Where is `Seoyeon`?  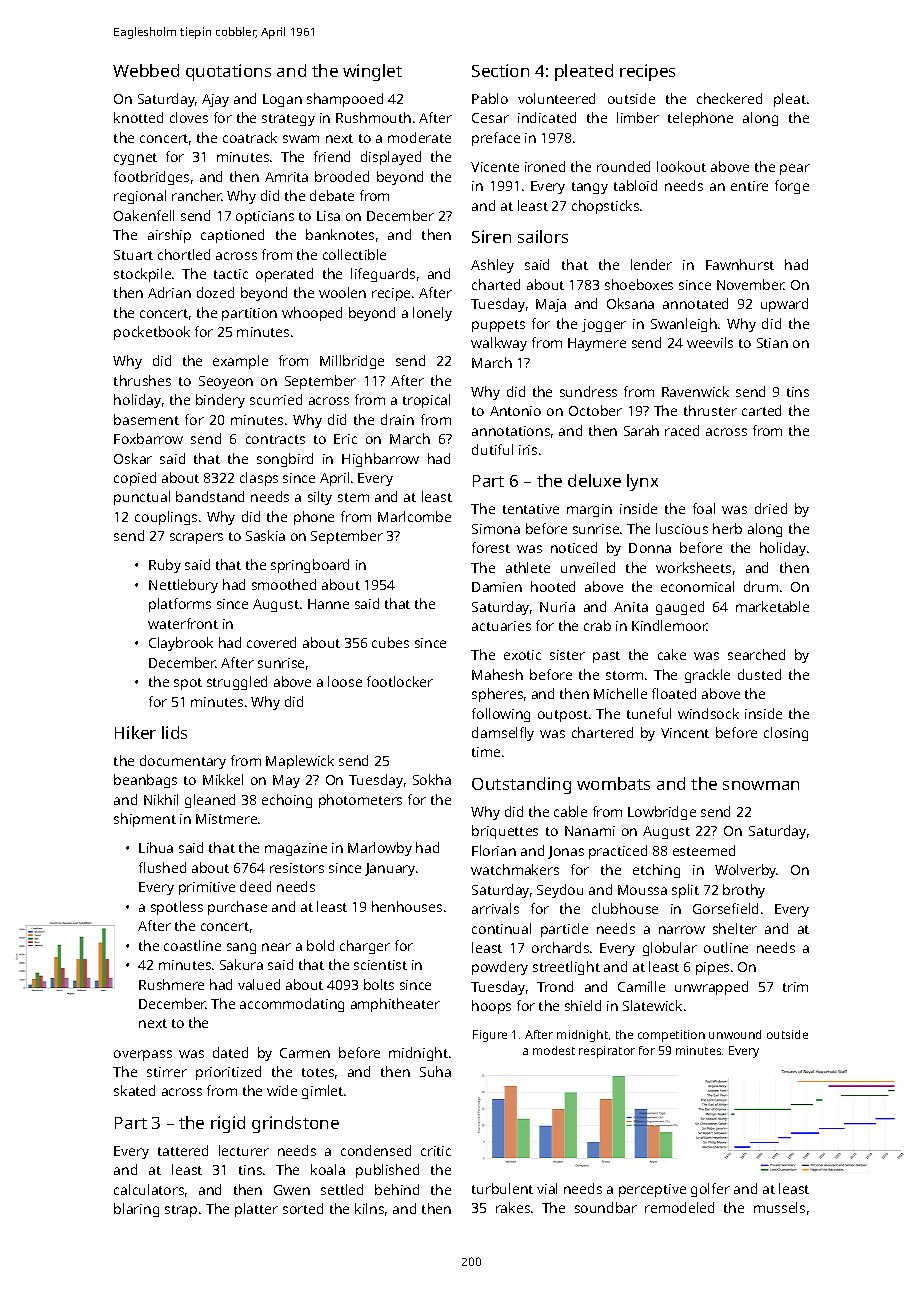
Seoyeon is located at coordinates (226, 382).
